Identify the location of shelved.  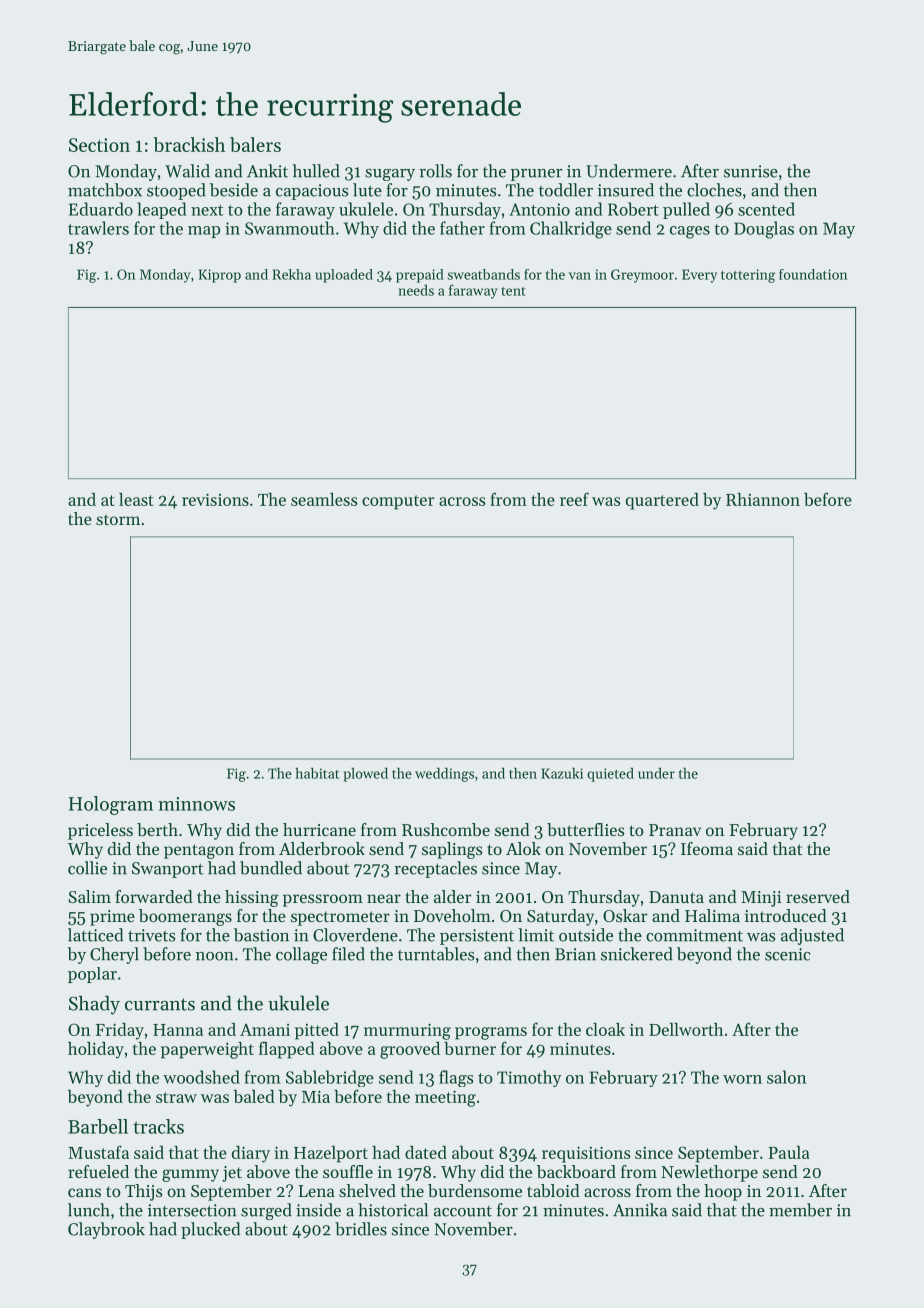
(367, 1190).
